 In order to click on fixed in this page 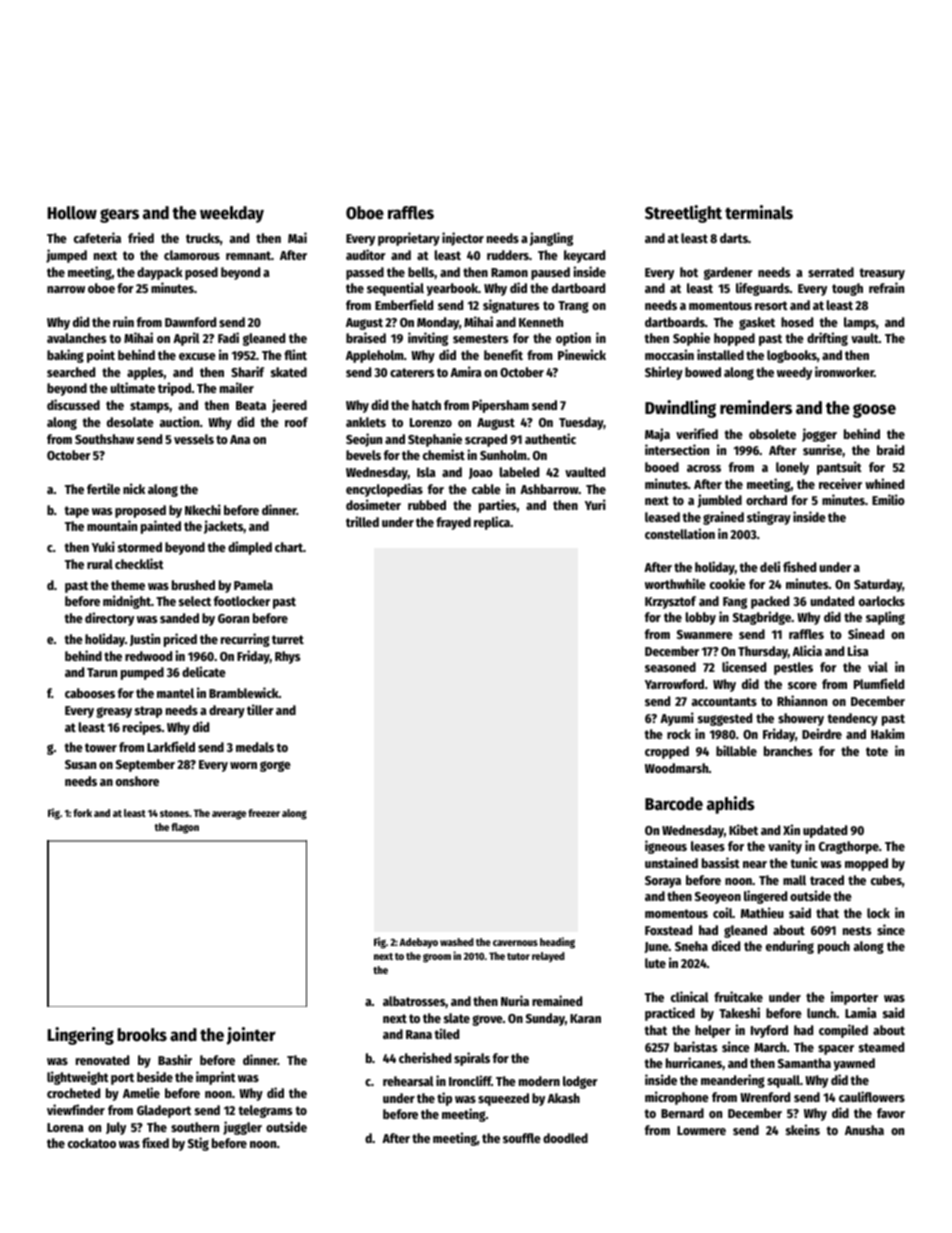, I will do `click(155, 1142)`.
